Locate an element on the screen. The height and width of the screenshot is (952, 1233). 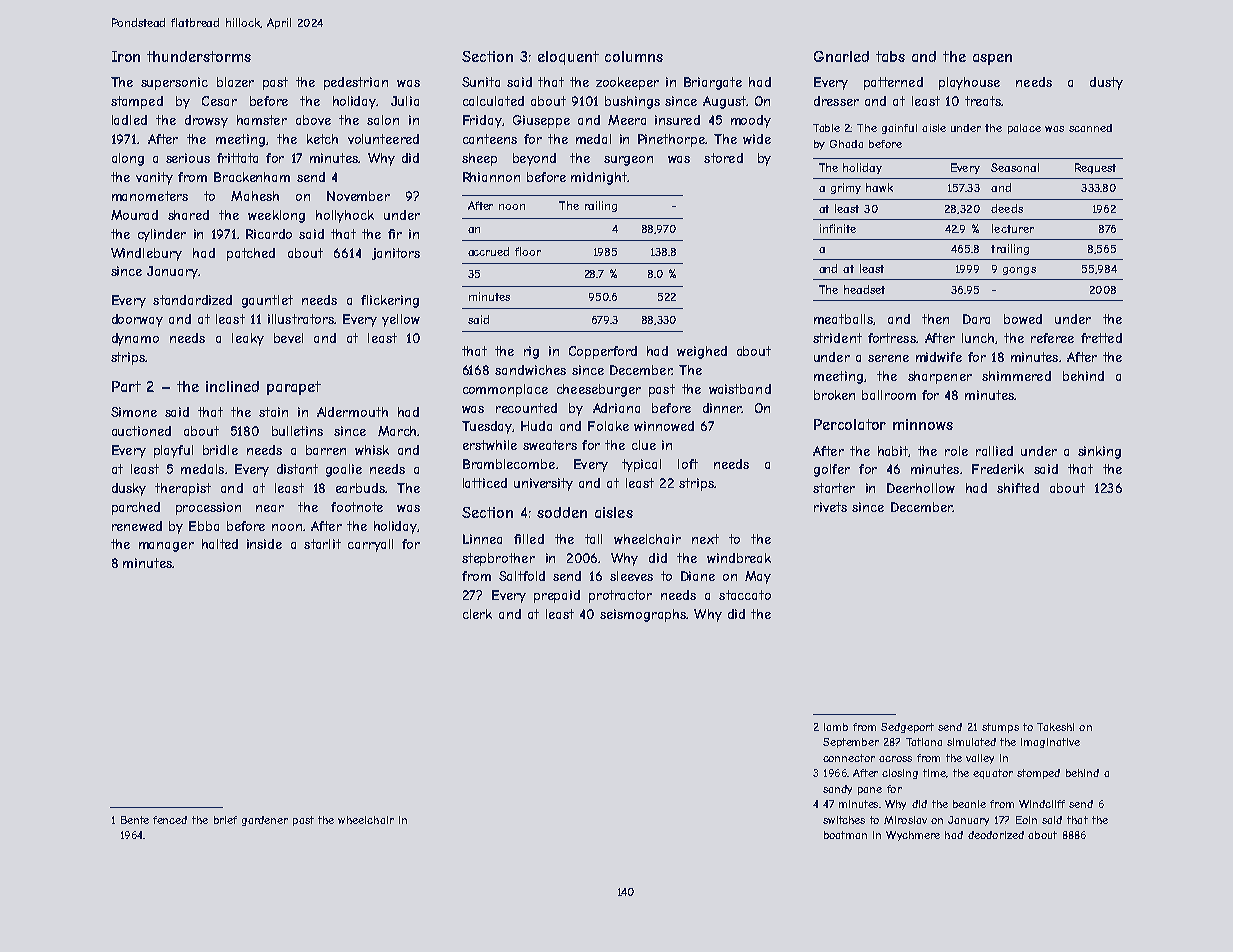
deodorized is located at coordinates (996, 835).
